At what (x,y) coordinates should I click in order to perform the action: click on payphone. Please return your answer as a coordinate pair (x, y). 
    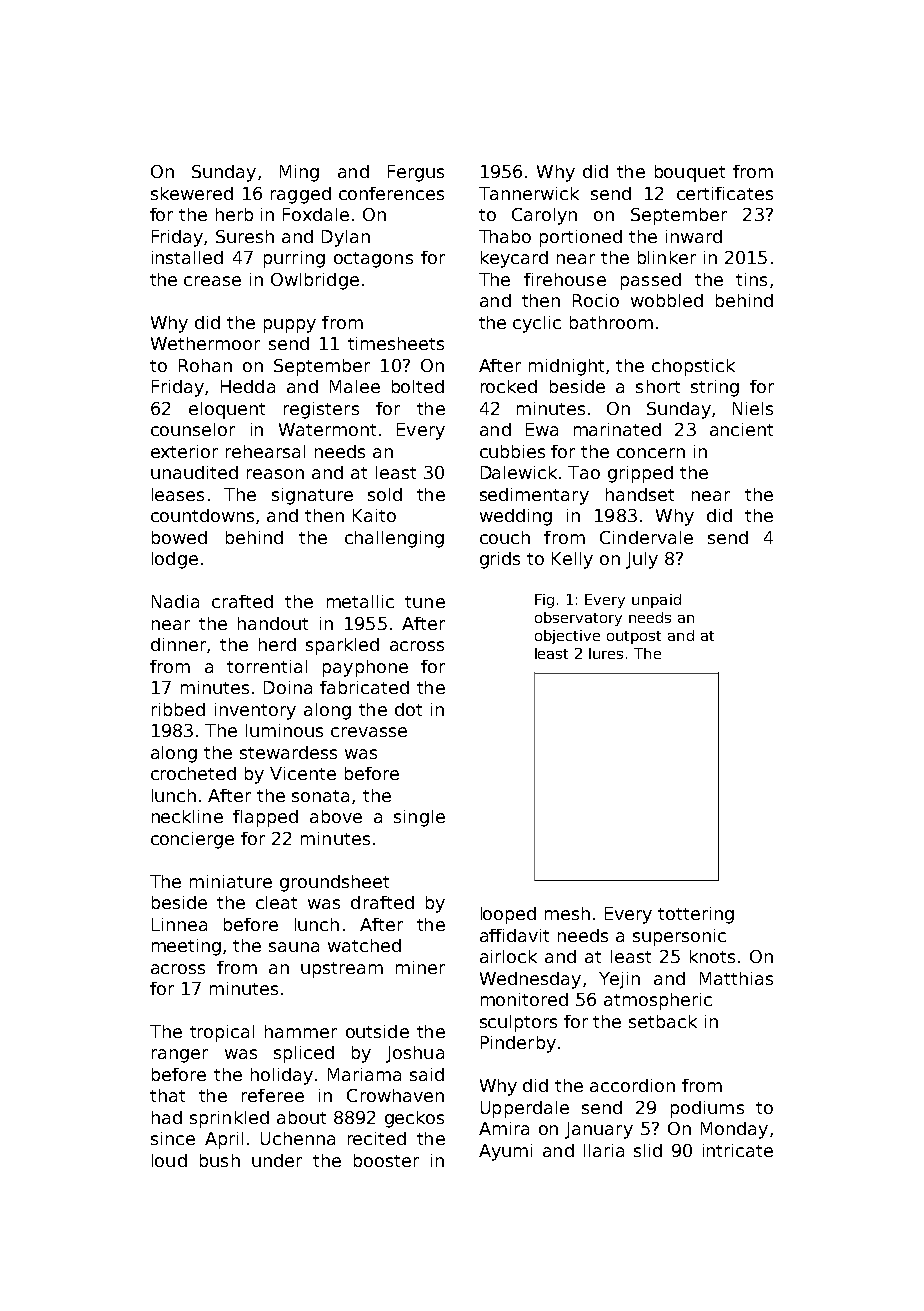
    Looking at the image, I should click on (365, 668).
